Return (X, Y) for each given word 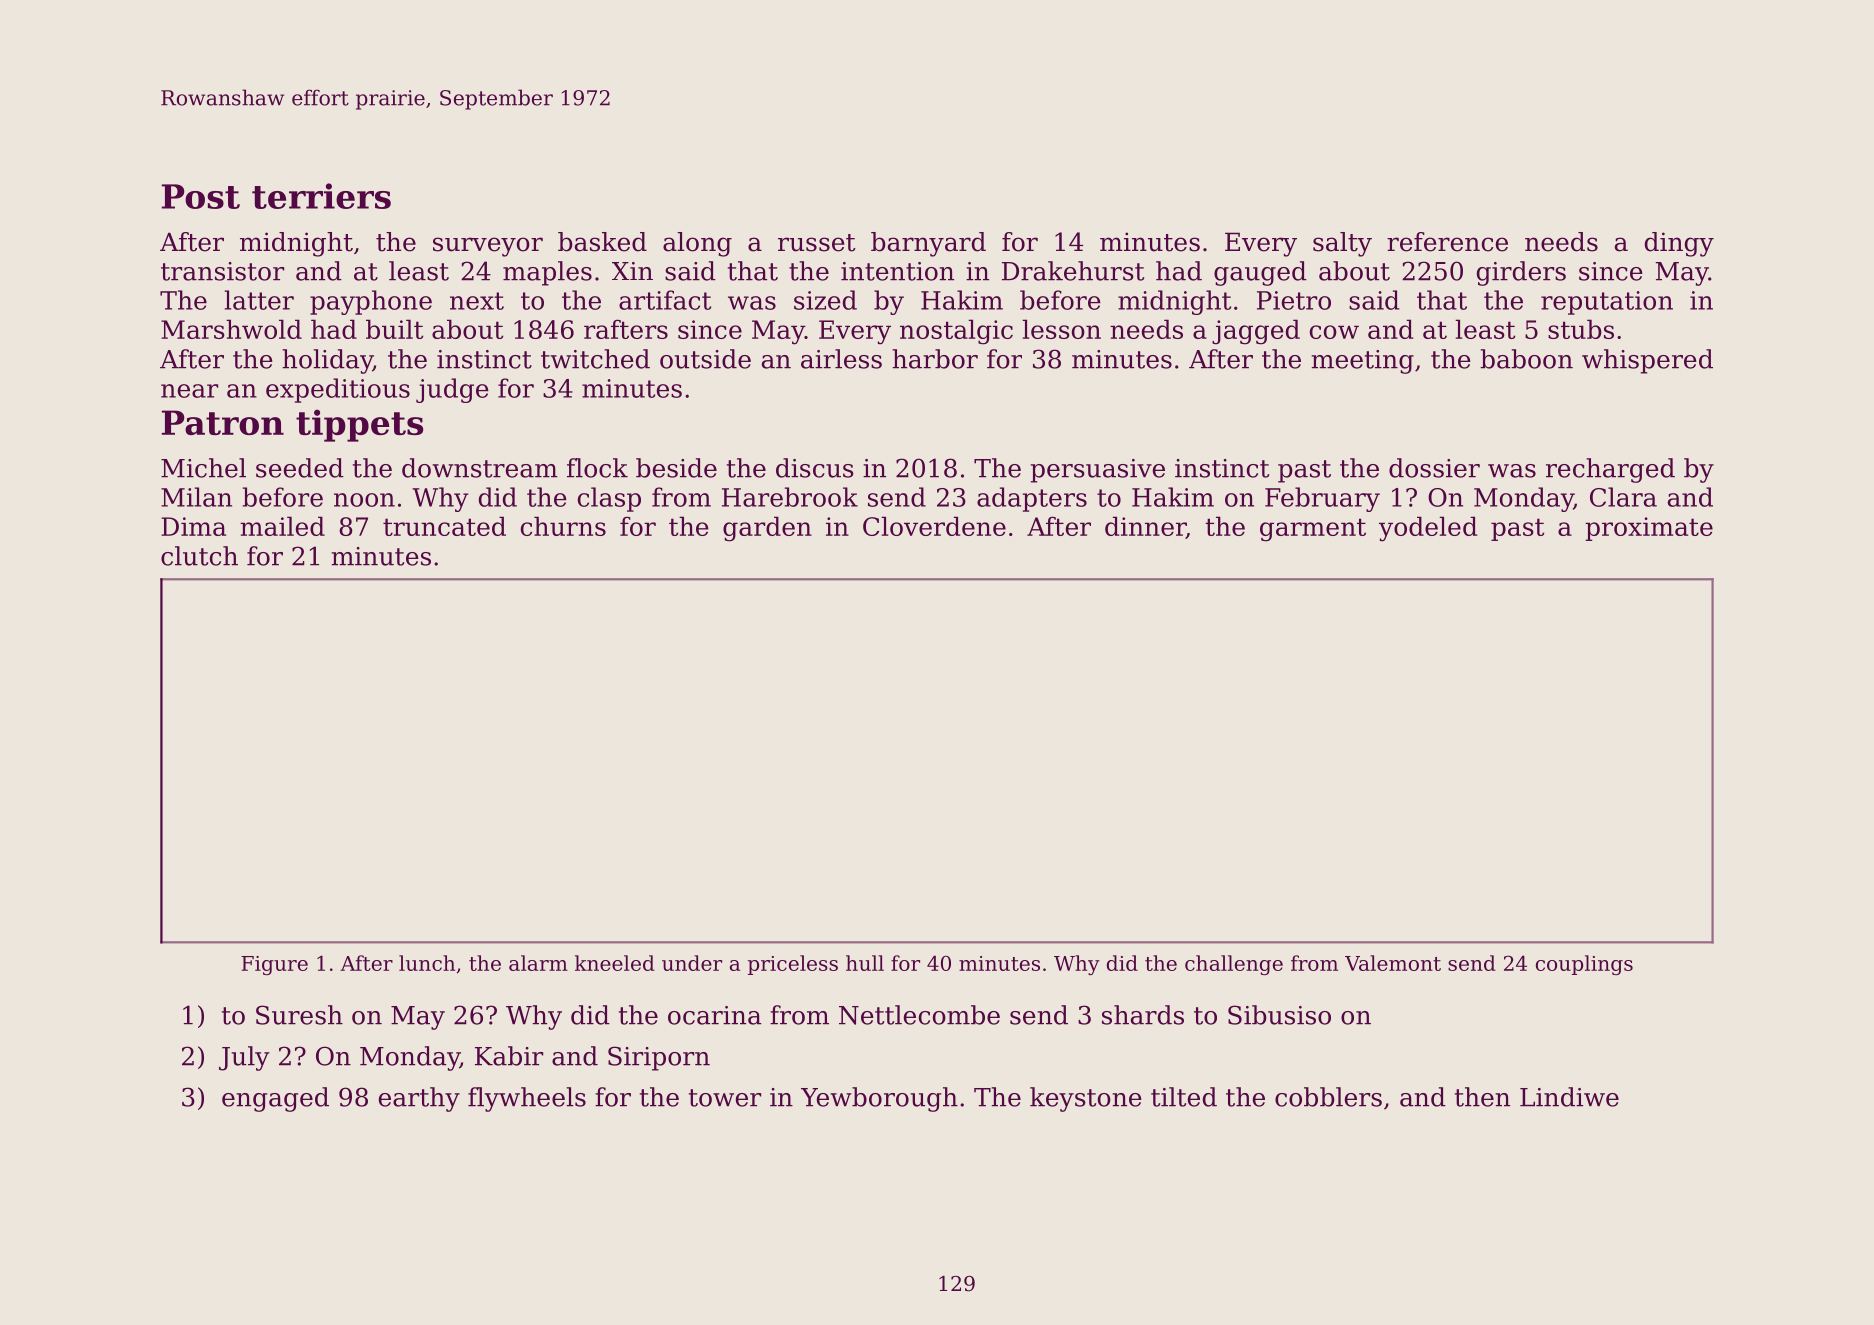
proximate (1649, 529)
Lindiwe (1569, 1097)
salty (1342, 244)
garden (767, 529)
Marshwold (231, 329)
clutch (199, 556)
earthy (419, 1099)
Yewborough (879, 1099)
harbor (935, 359)
